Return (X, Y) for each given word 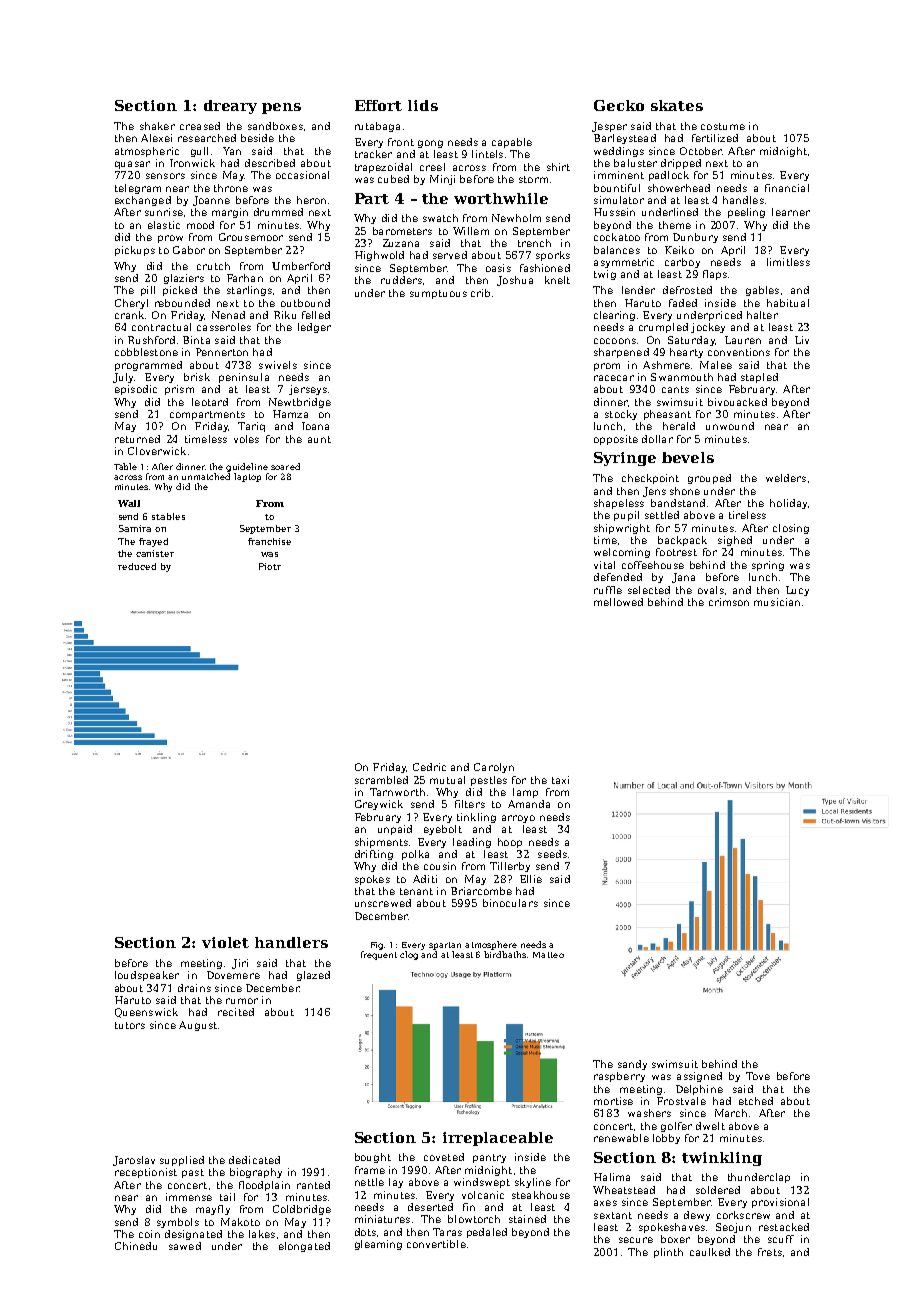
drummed (278, 212)
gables (762, 291)
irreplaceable (498, 1139)
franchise (269, 541)
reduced (137, 566)
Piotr (270, 566)
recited (236, 1012)
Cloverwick (157, 451)
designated (193, 1235)
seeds (552, 854)
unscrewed (383, 903)
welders (786, 478)
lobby (666, 1139)
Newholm (516, 218)
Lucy (797, 591)
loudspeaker (147, 976)
